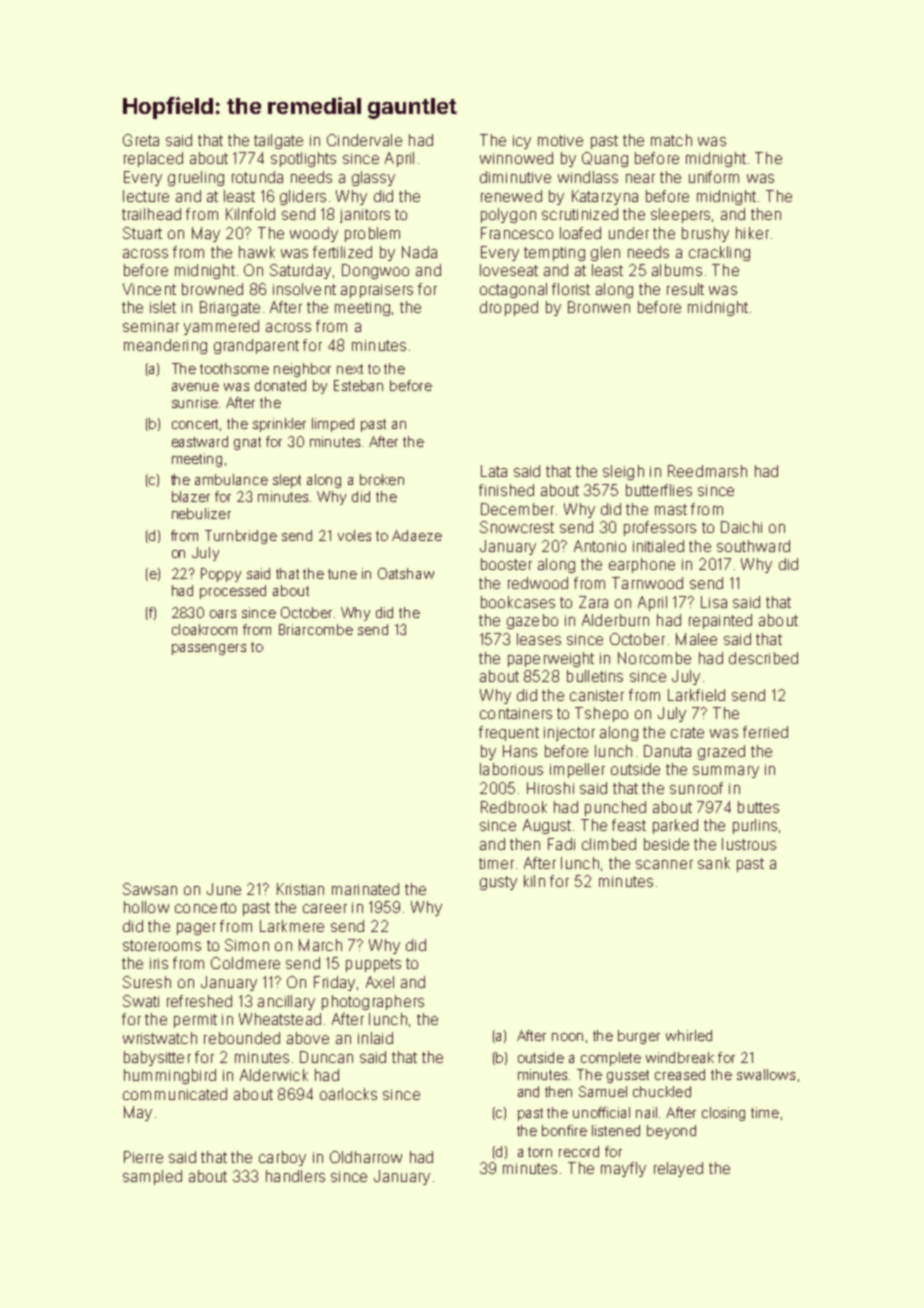 This screenshot has height=1308, width=924. I want to click on inlaid, so click(375, 1038).
